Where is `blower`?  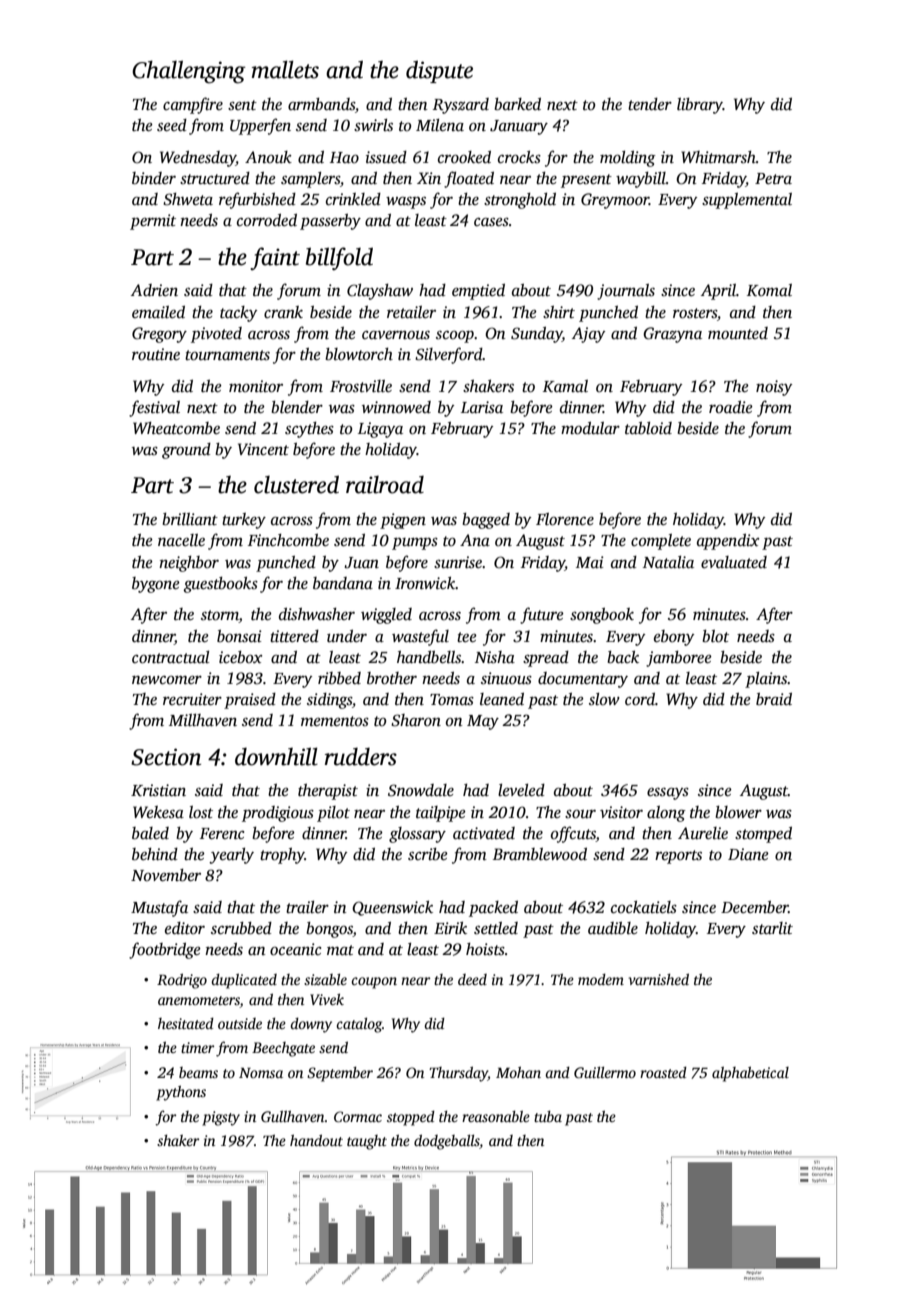
blower is located at coordinates (738, 812).
